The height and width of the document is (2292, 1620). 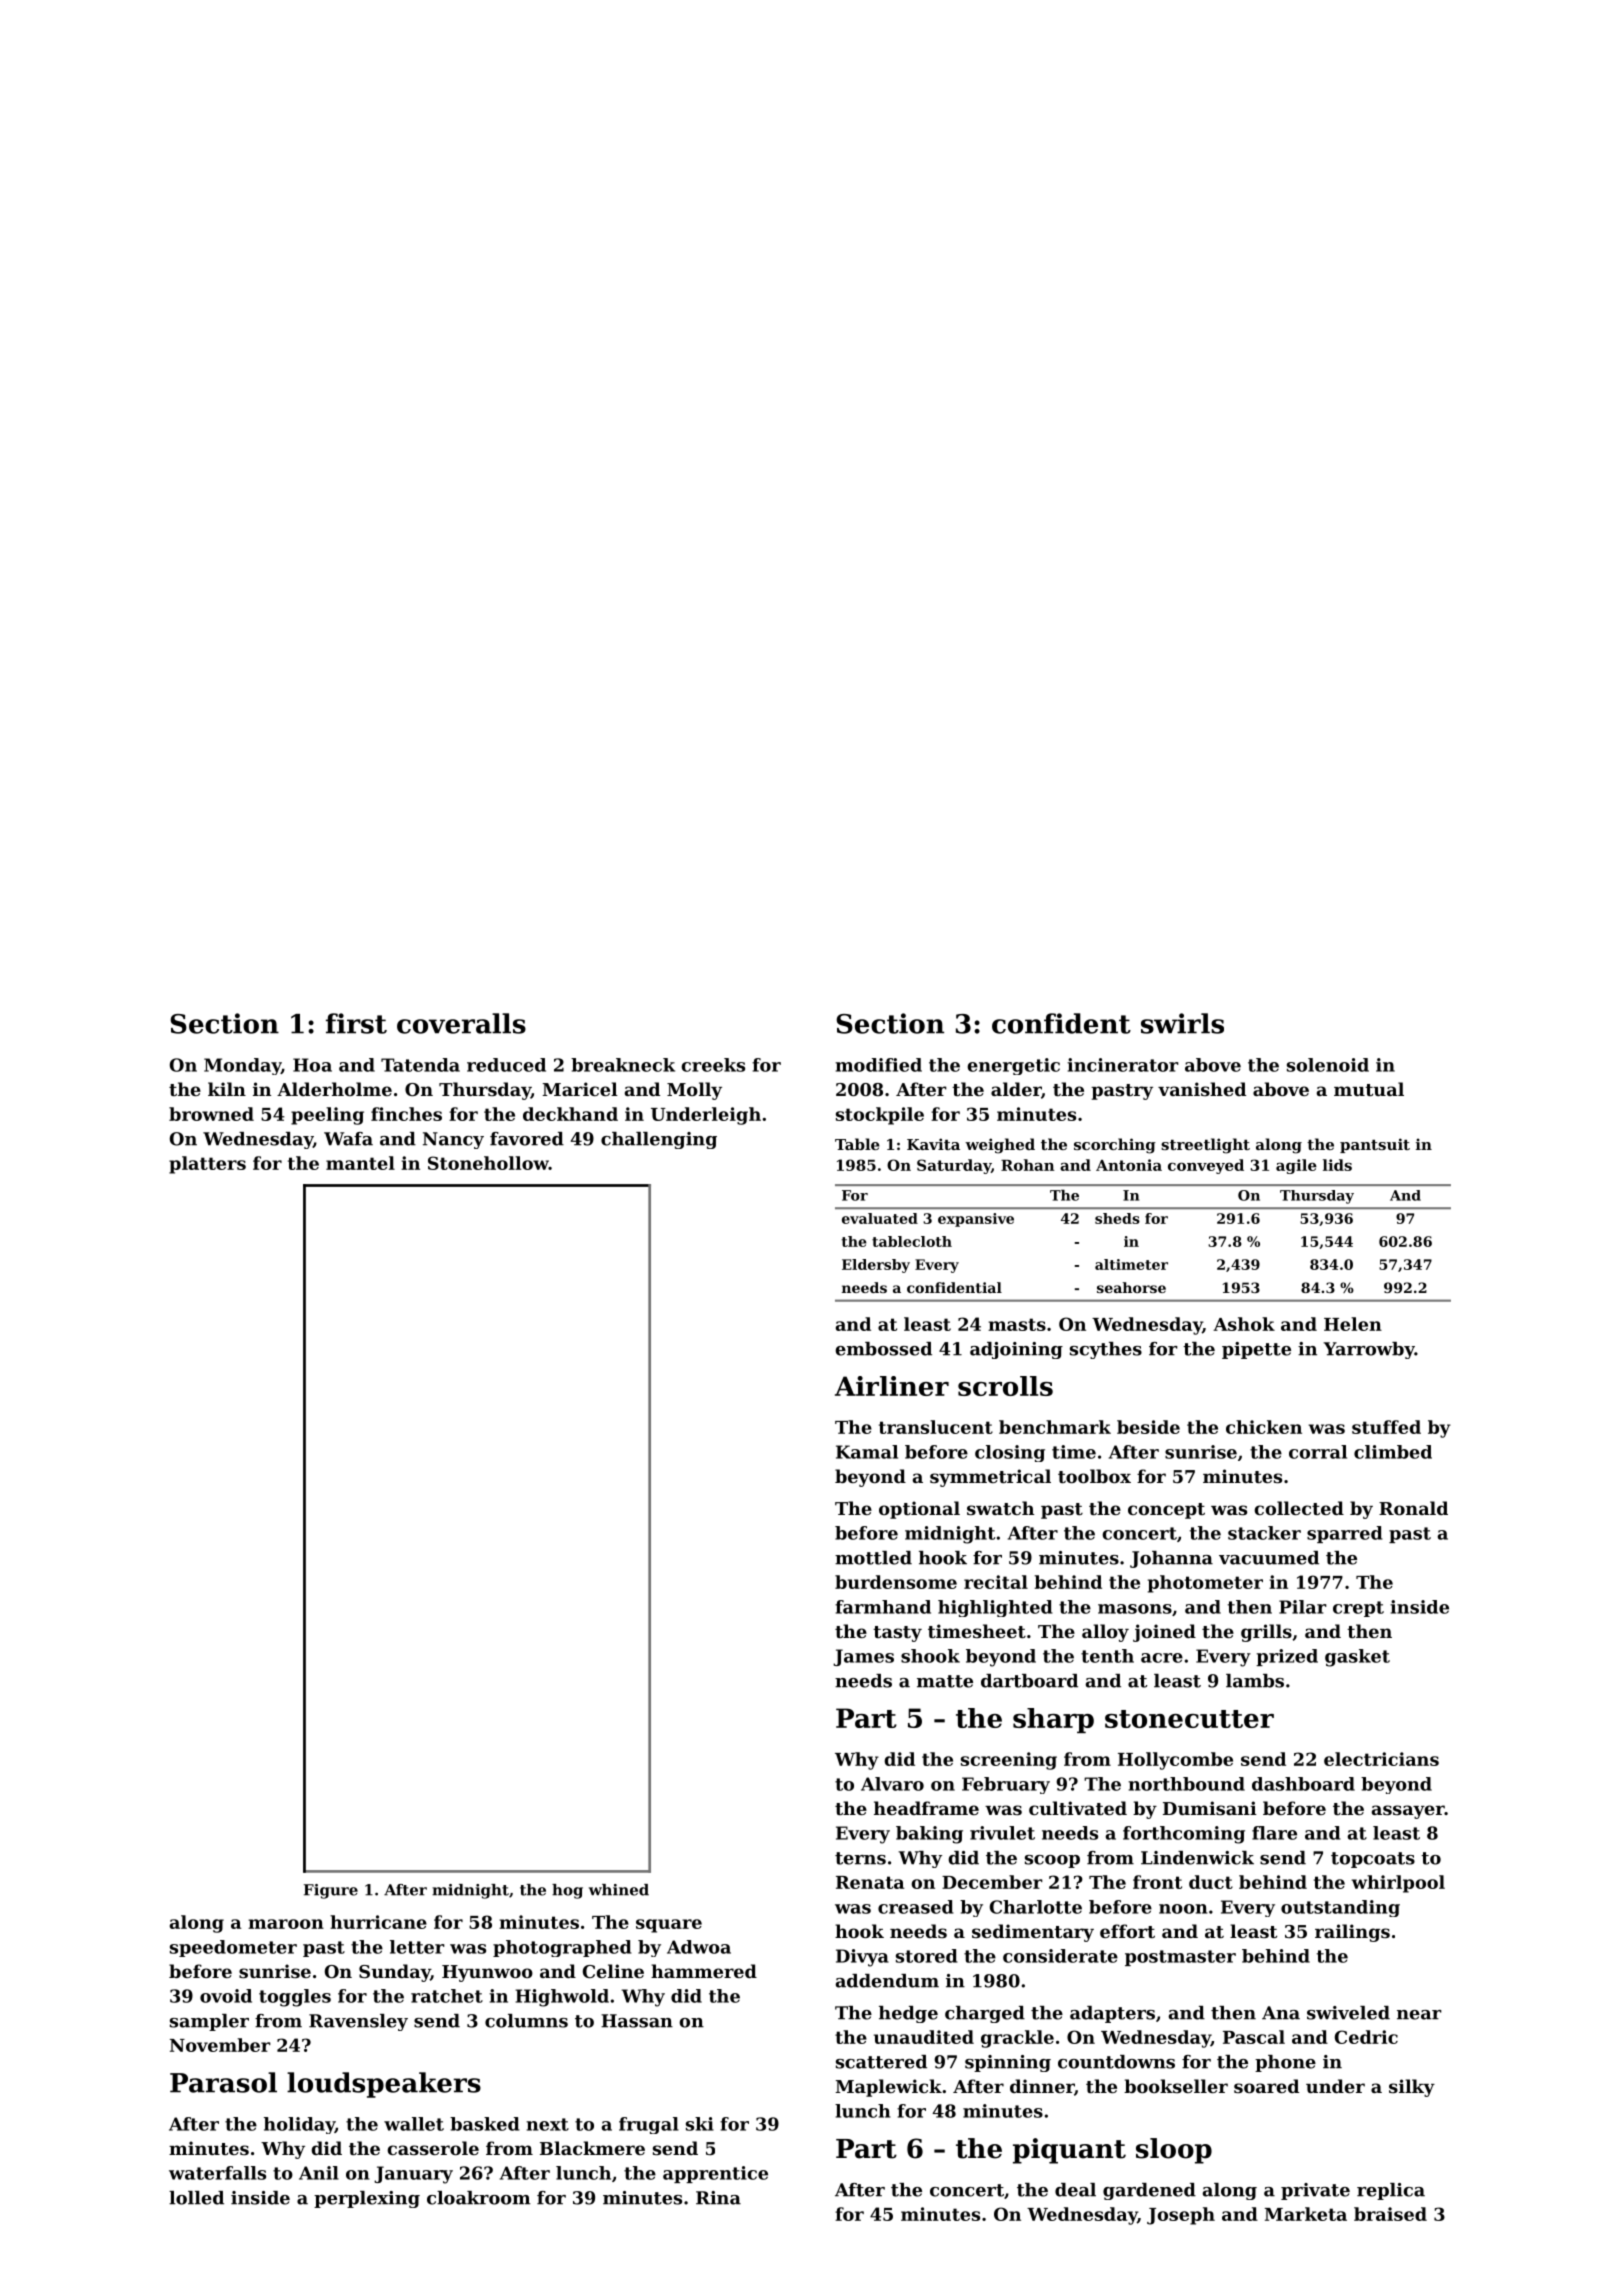 What do you see at coordinates (1328, 1065) in the document?
I see `solenoid` at bounding box center [1328, 1065].
